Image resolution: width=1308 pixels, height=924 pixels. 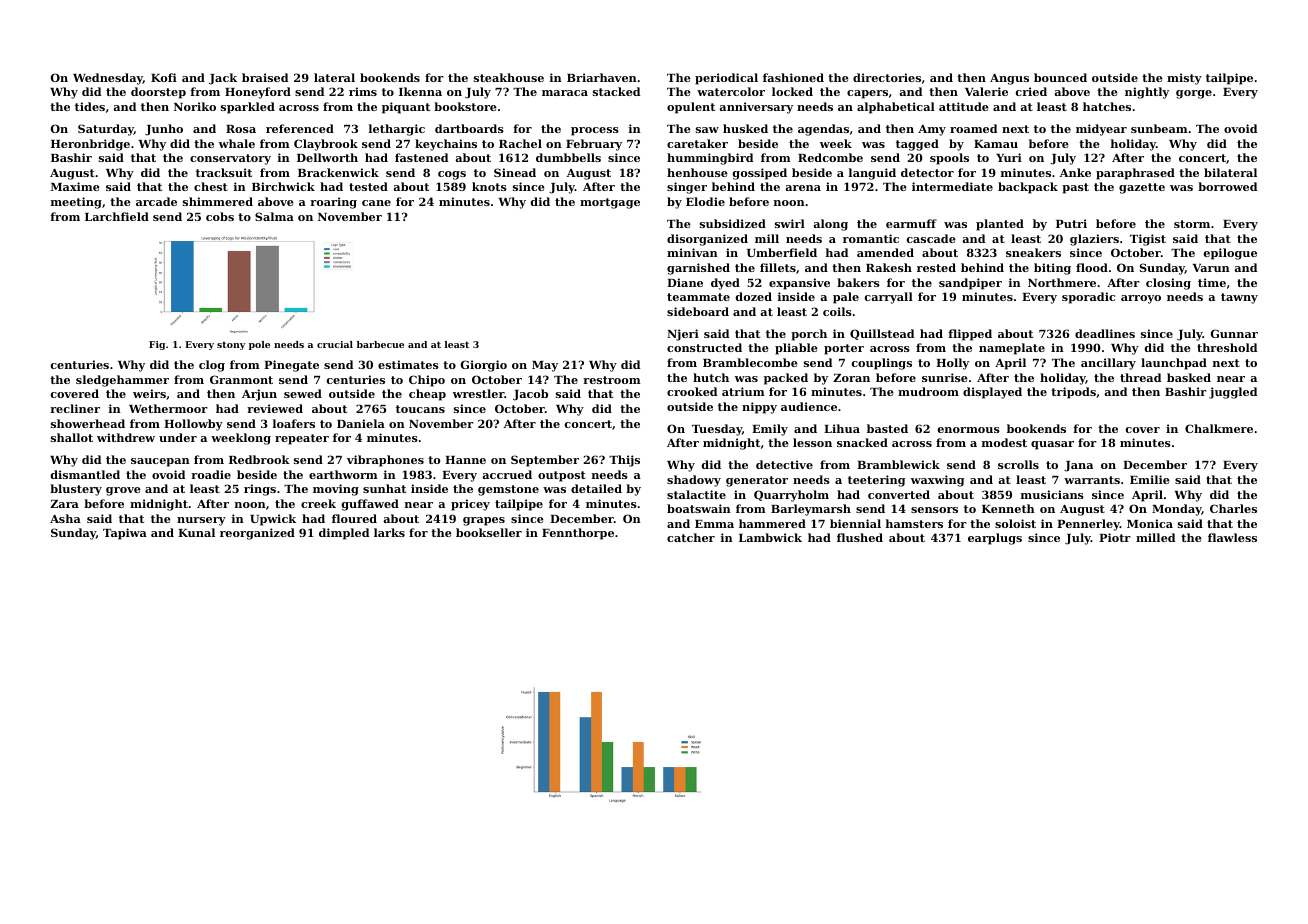 I want to click on reorganized, so click(x=257, y=534).
